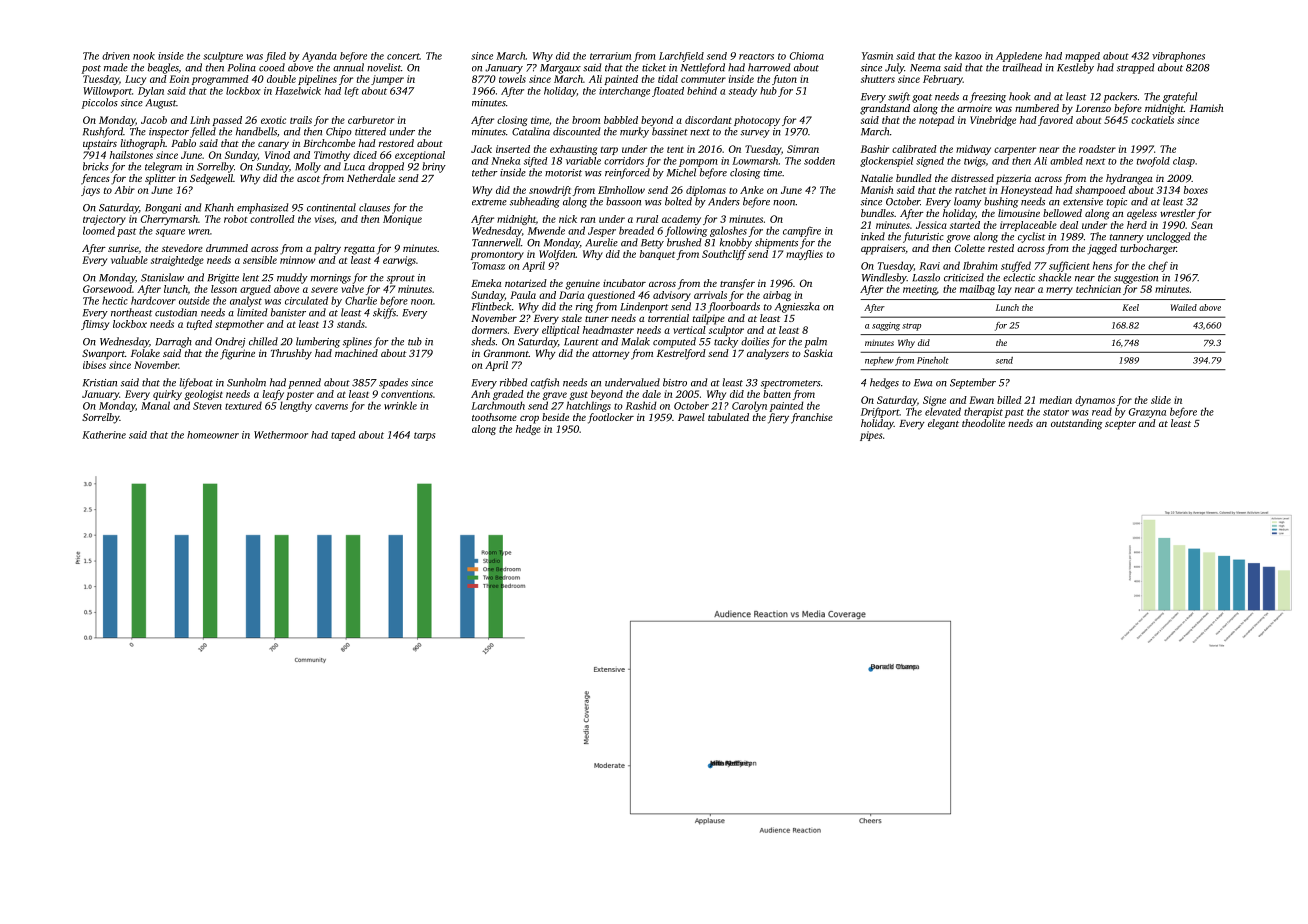 This screenshot has height=924, width=1308. Describe the element at coordinates (737, 284) in the screenshot. I see `transfer` at that location.
